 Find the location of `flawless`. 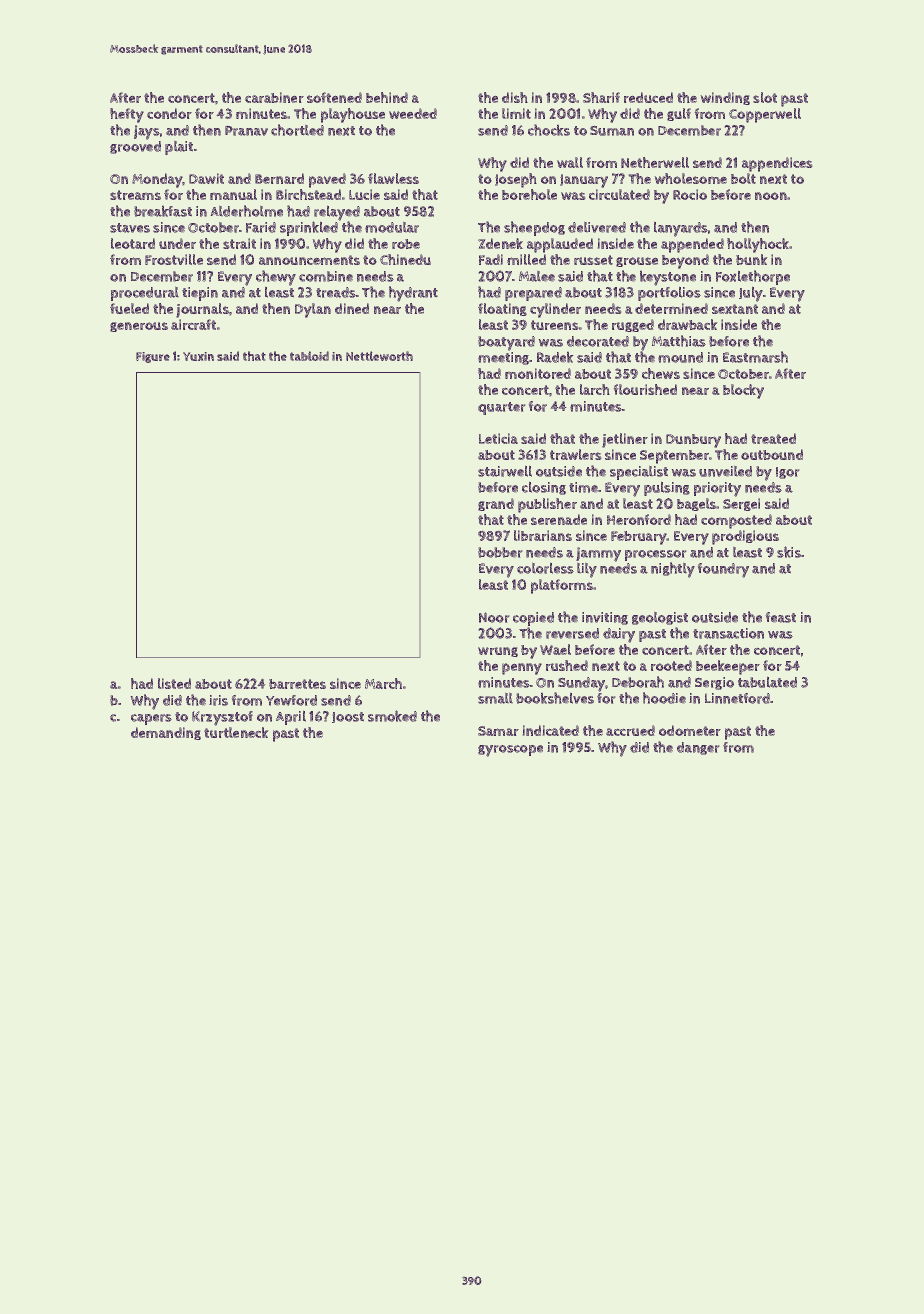

flawless is located at coordinates (393, 178).
